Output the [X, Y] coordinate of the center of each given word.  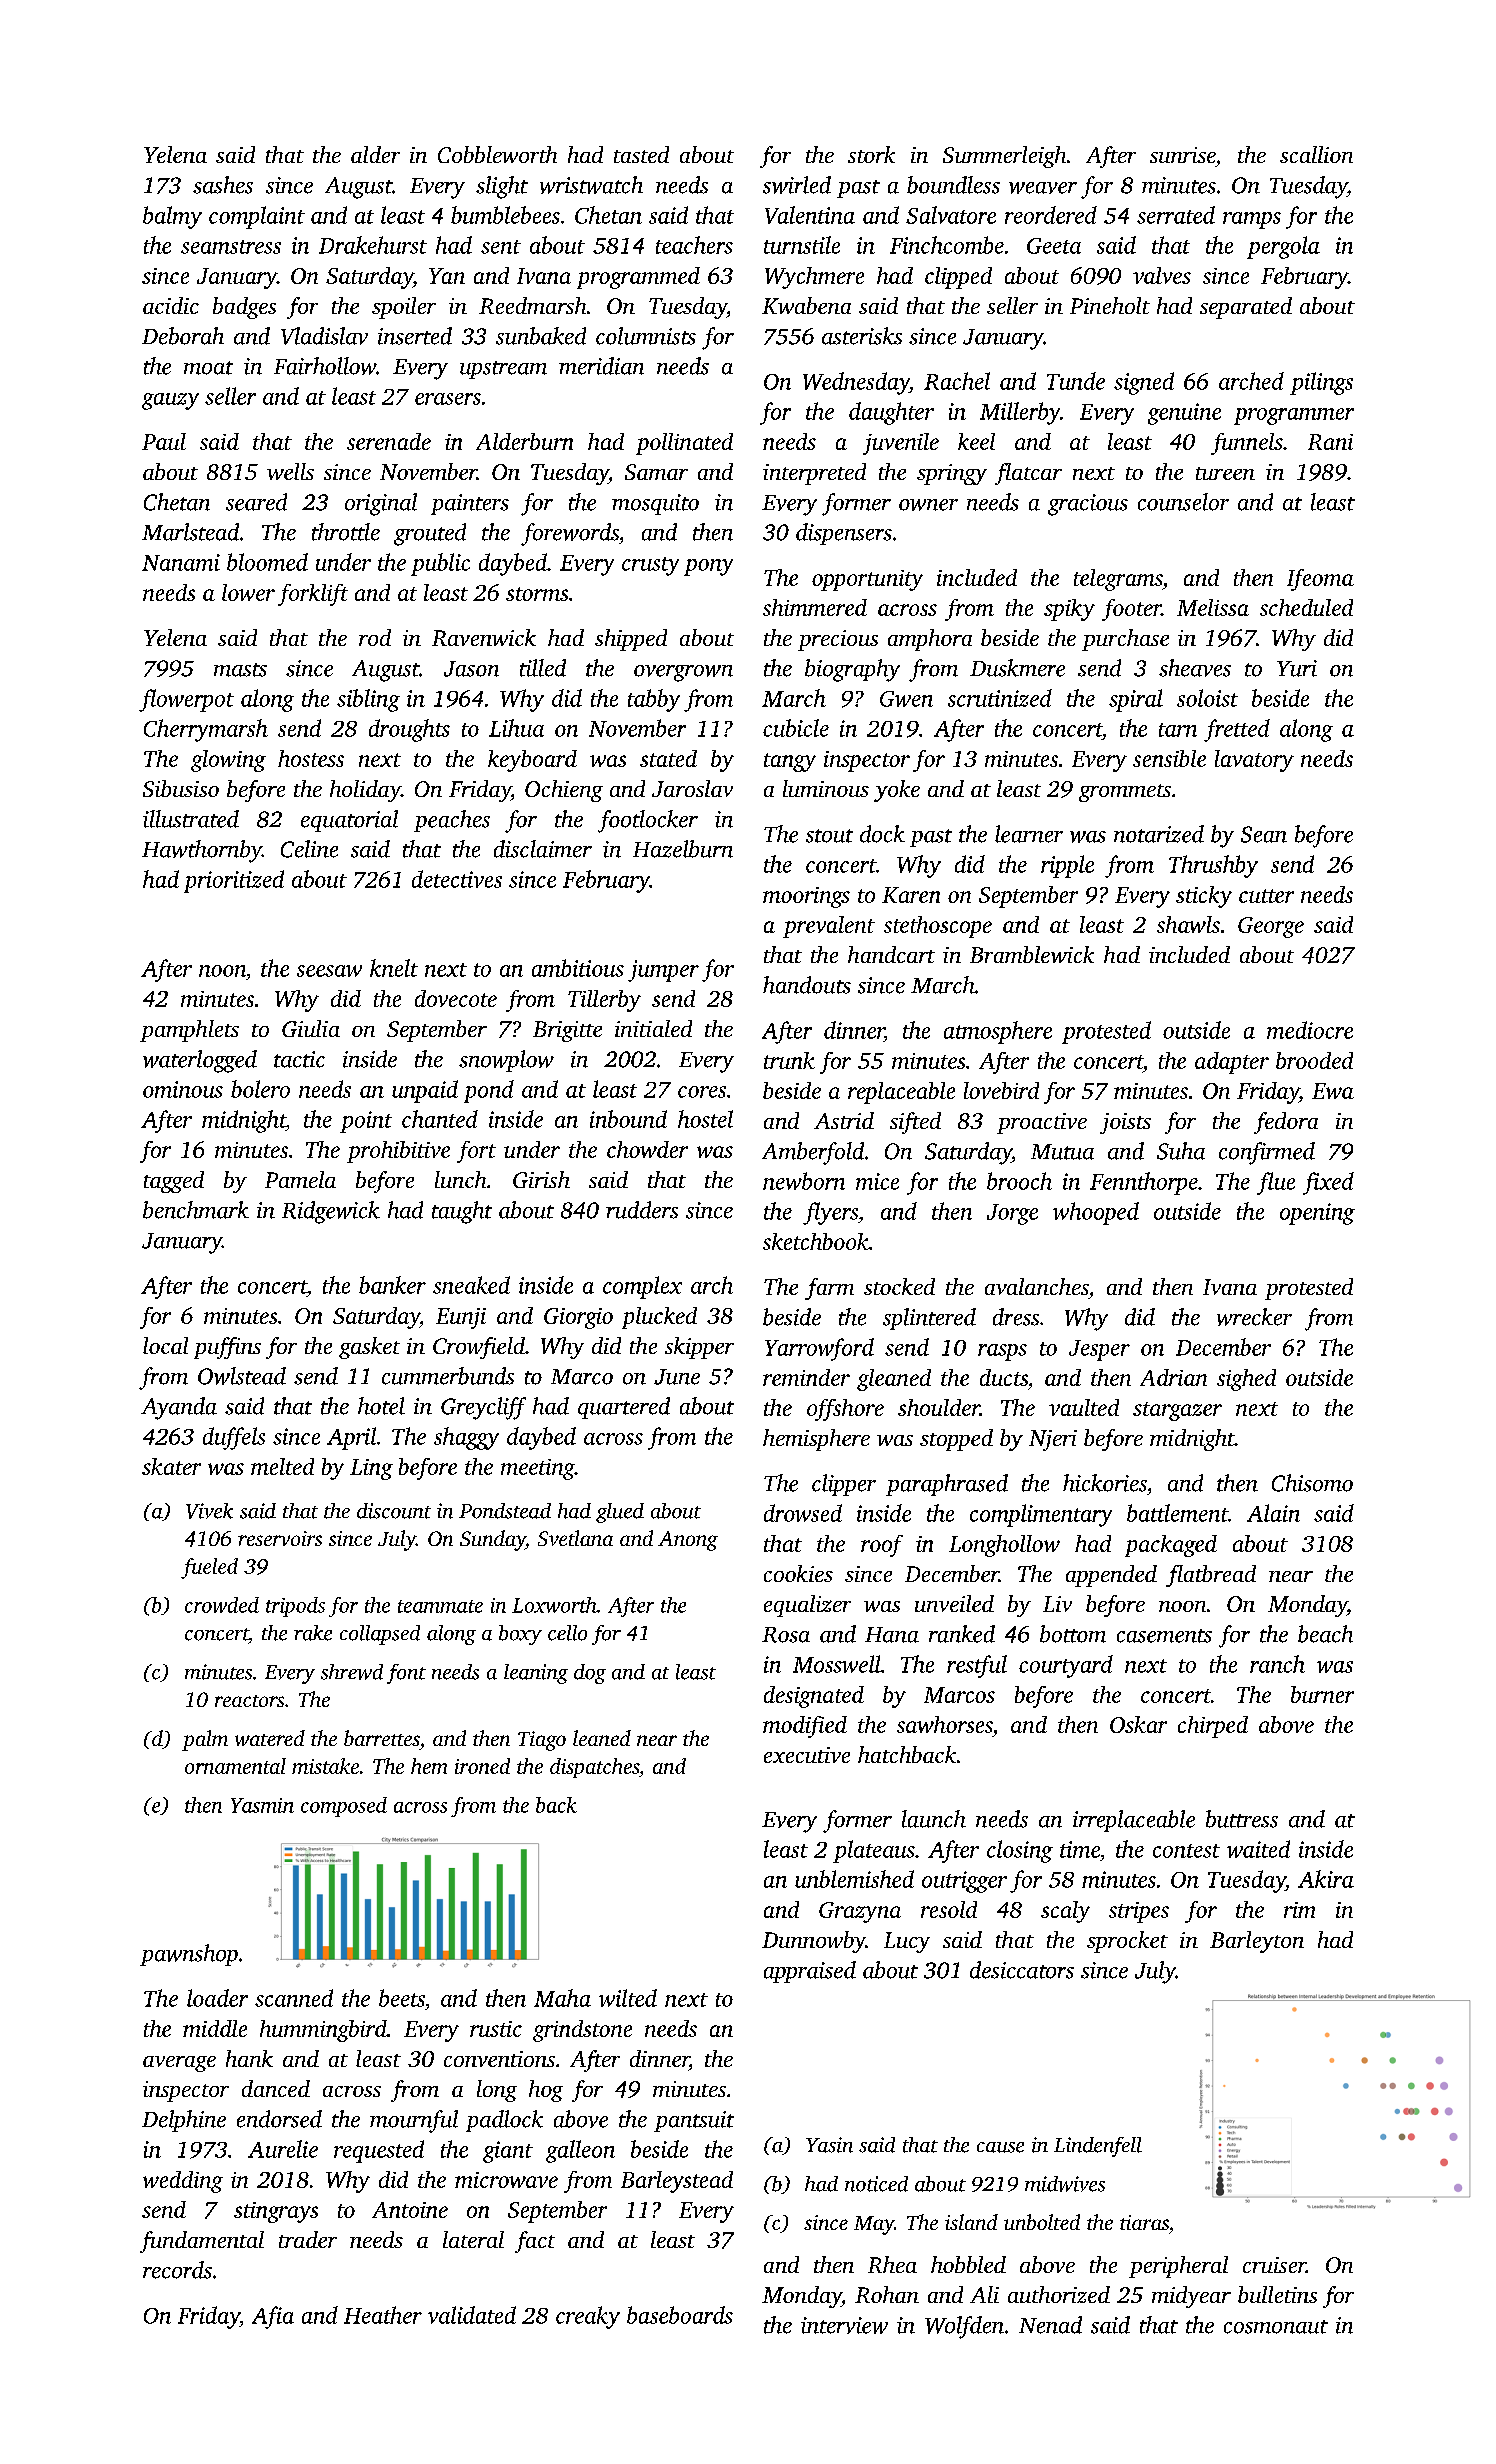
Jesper [1099, 1350]
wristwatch [591, 185]
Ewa [1333, 1091]
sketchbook [816, 1241]
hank [249, 2058]
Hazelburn [683, 849]
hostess [311, 758]
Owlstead [242, 1376]
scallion [1316, 154]
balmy [172, 217]
